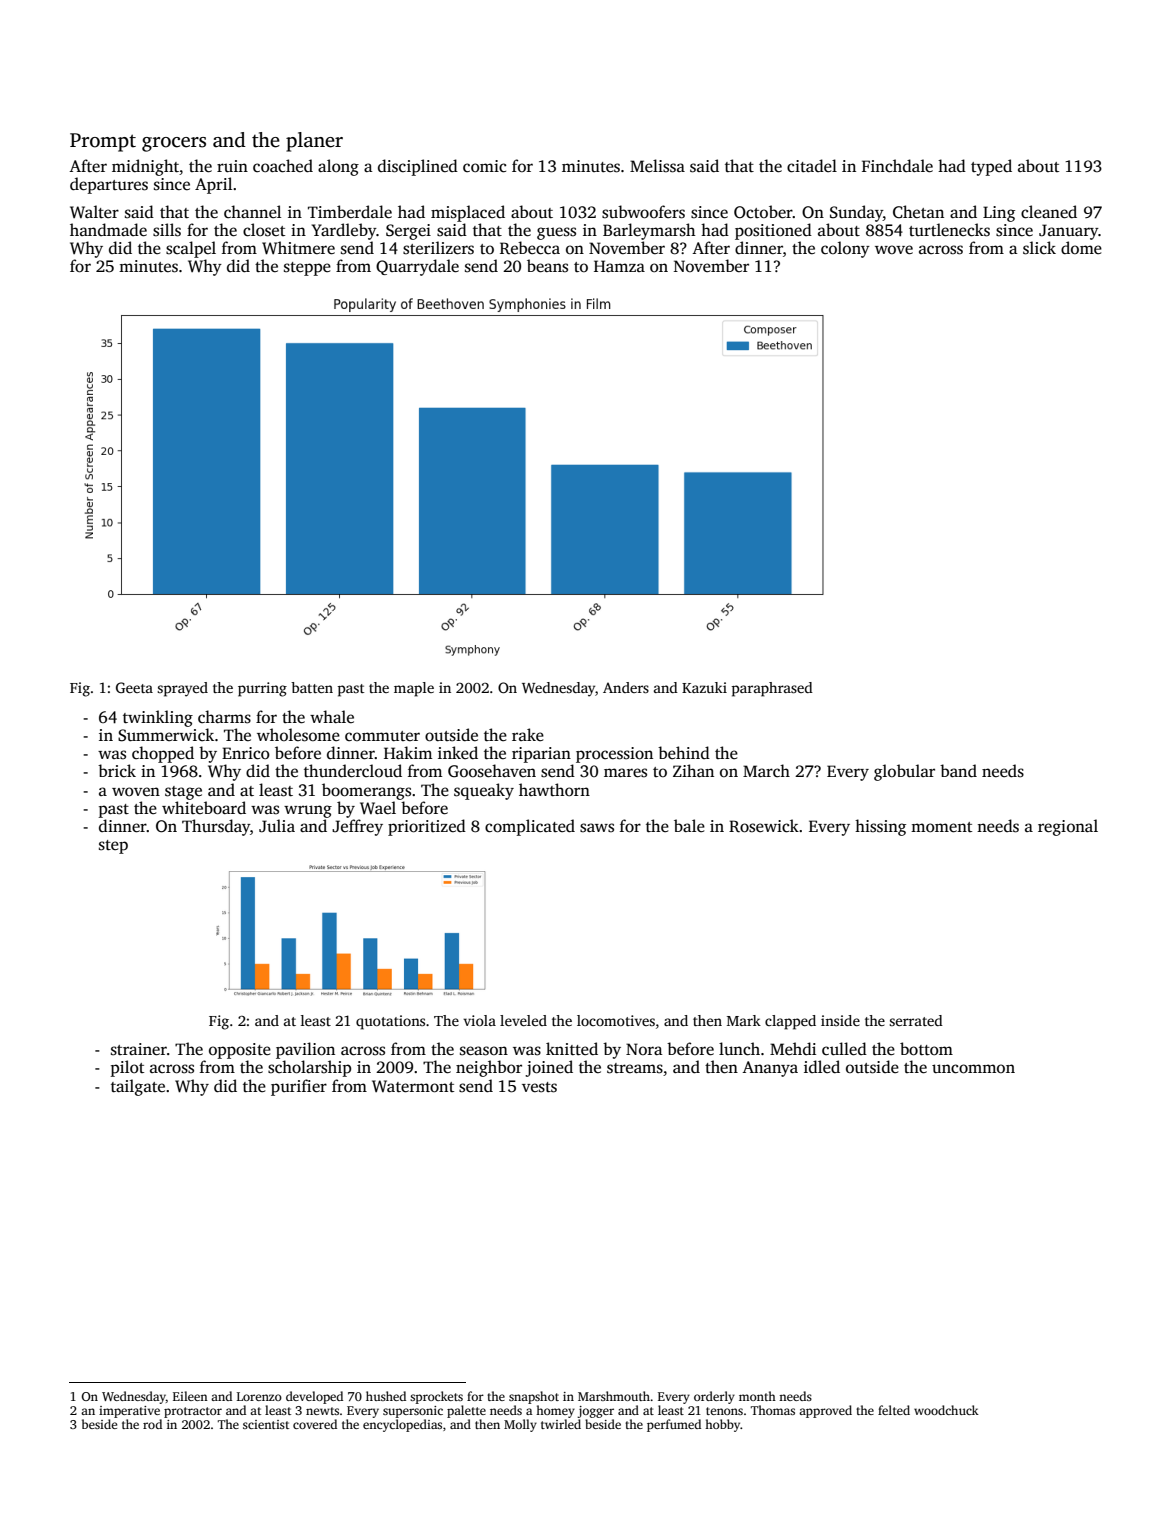  I want to click on dome, so click(1081, 247).
